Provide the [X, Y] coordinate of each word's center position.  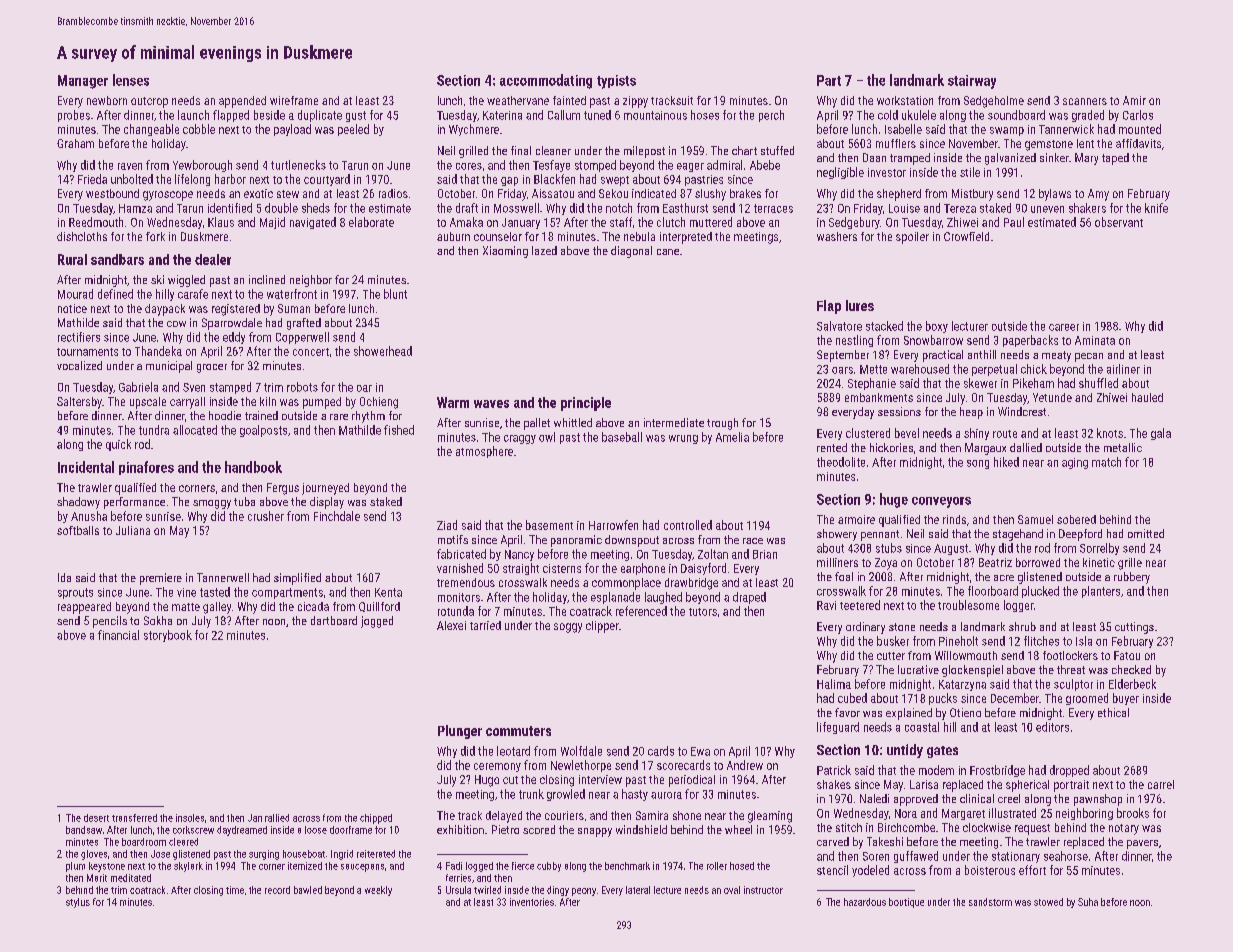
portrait [1071, 786]
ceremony [497, 767]
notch [619, 208]
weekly [378, 891]
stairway [972, 82]
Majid [272, 223]
